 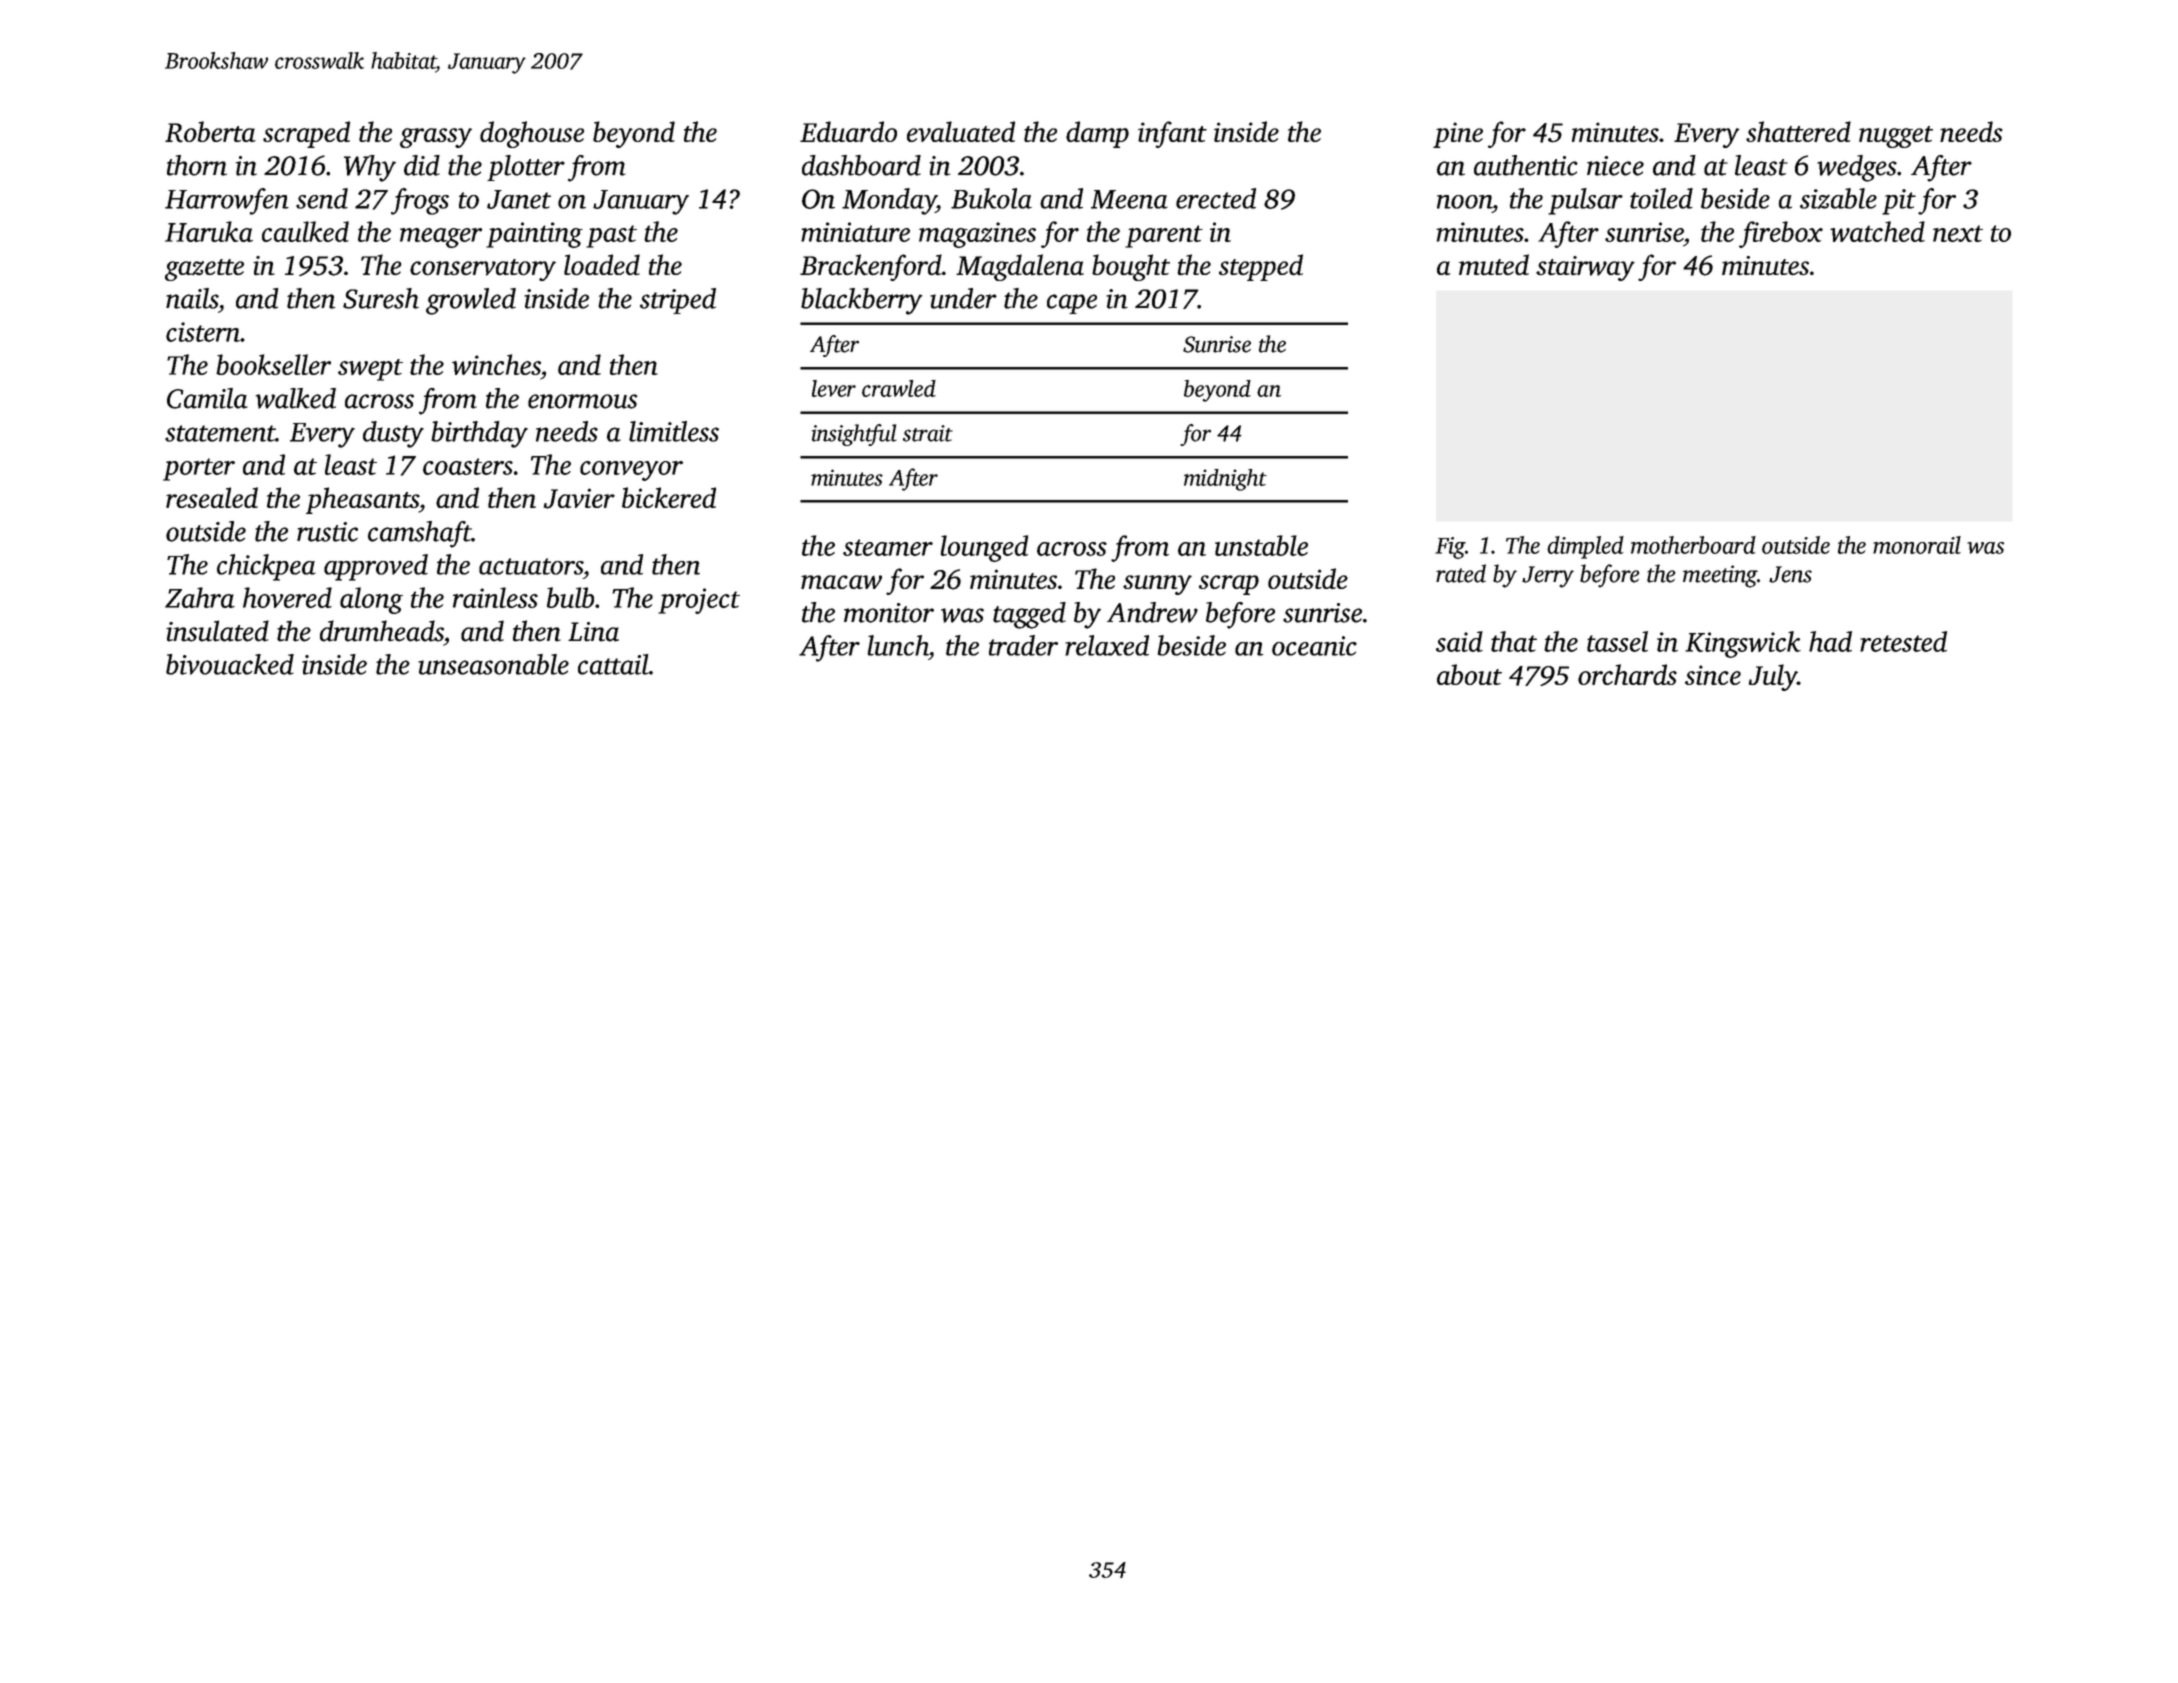 What do you see at coordinates (678, 301) in the image?
I see `striped` at bounding box center [678, 301].
